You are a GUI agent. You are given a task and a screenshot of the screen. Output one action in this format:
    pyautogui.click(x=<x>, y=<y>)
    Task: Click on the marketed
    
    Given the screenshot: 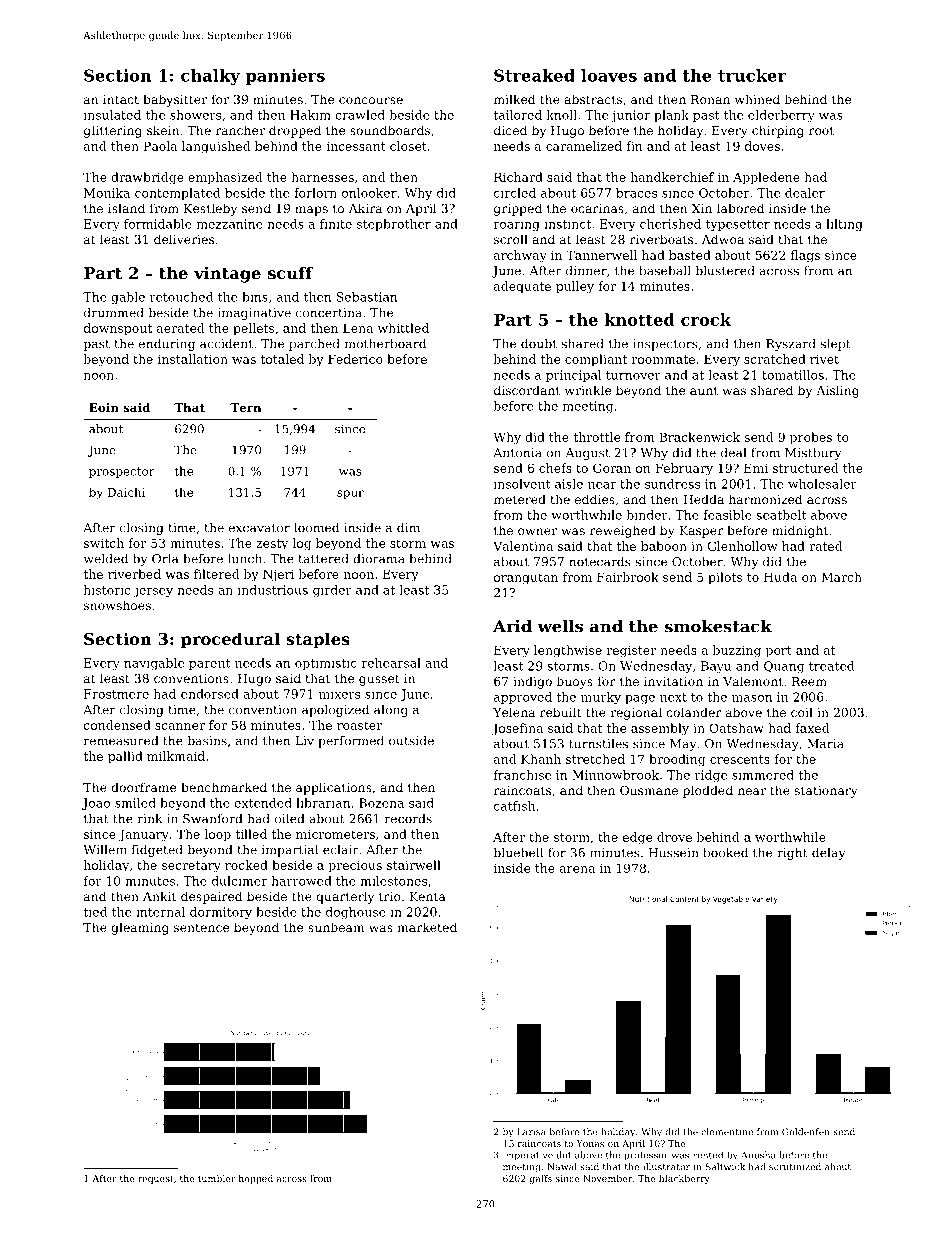 What is the action you would take?
    pyautogui.click(x=427, y=927)
